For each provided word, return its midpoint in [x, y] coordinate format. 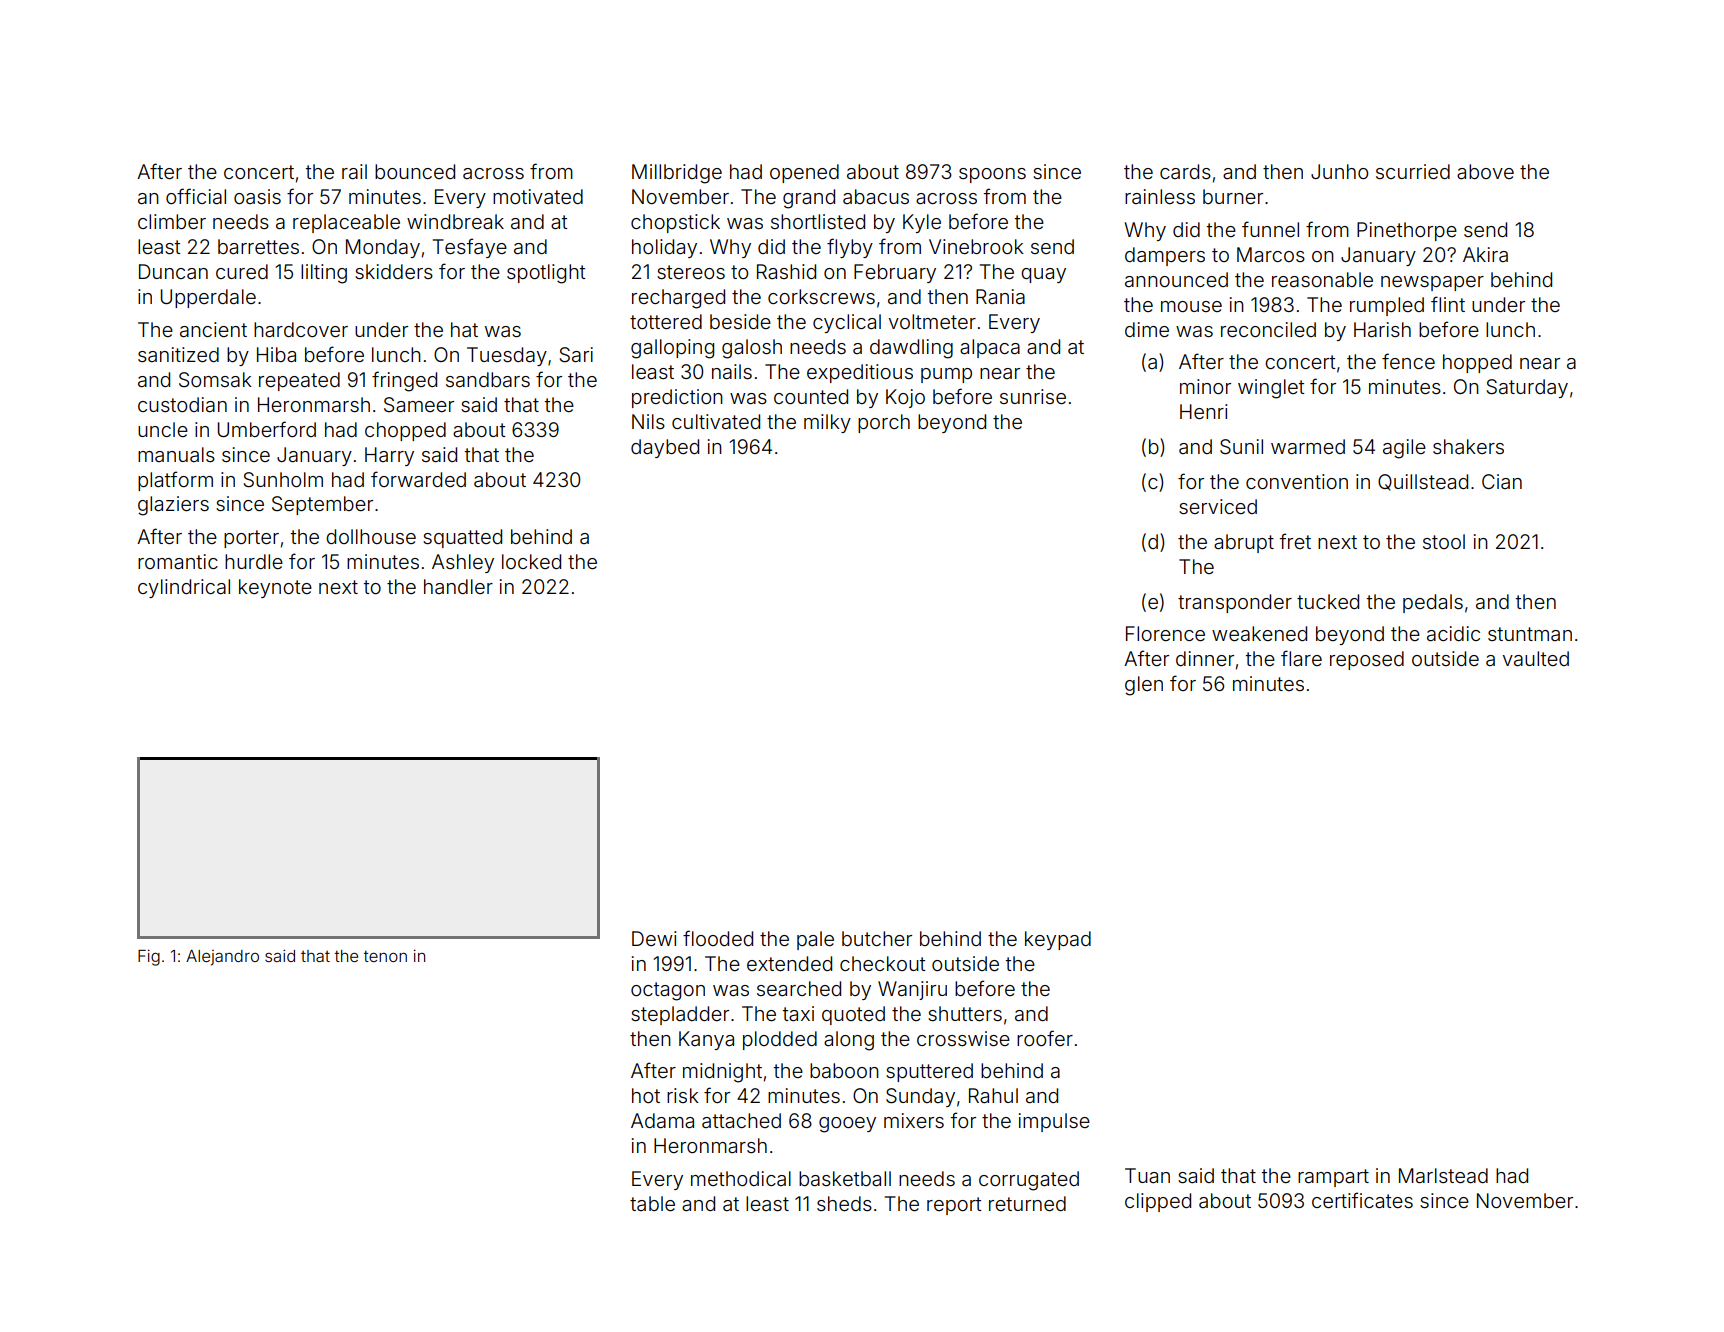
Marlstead [1443, 1175]
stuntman [1530, 634]
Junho [1339, 171]
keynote [275, 588]
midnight [722, 1073]
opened [804, 173]
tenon [385, 956]
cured [242, 271]
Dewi [654, 938]
